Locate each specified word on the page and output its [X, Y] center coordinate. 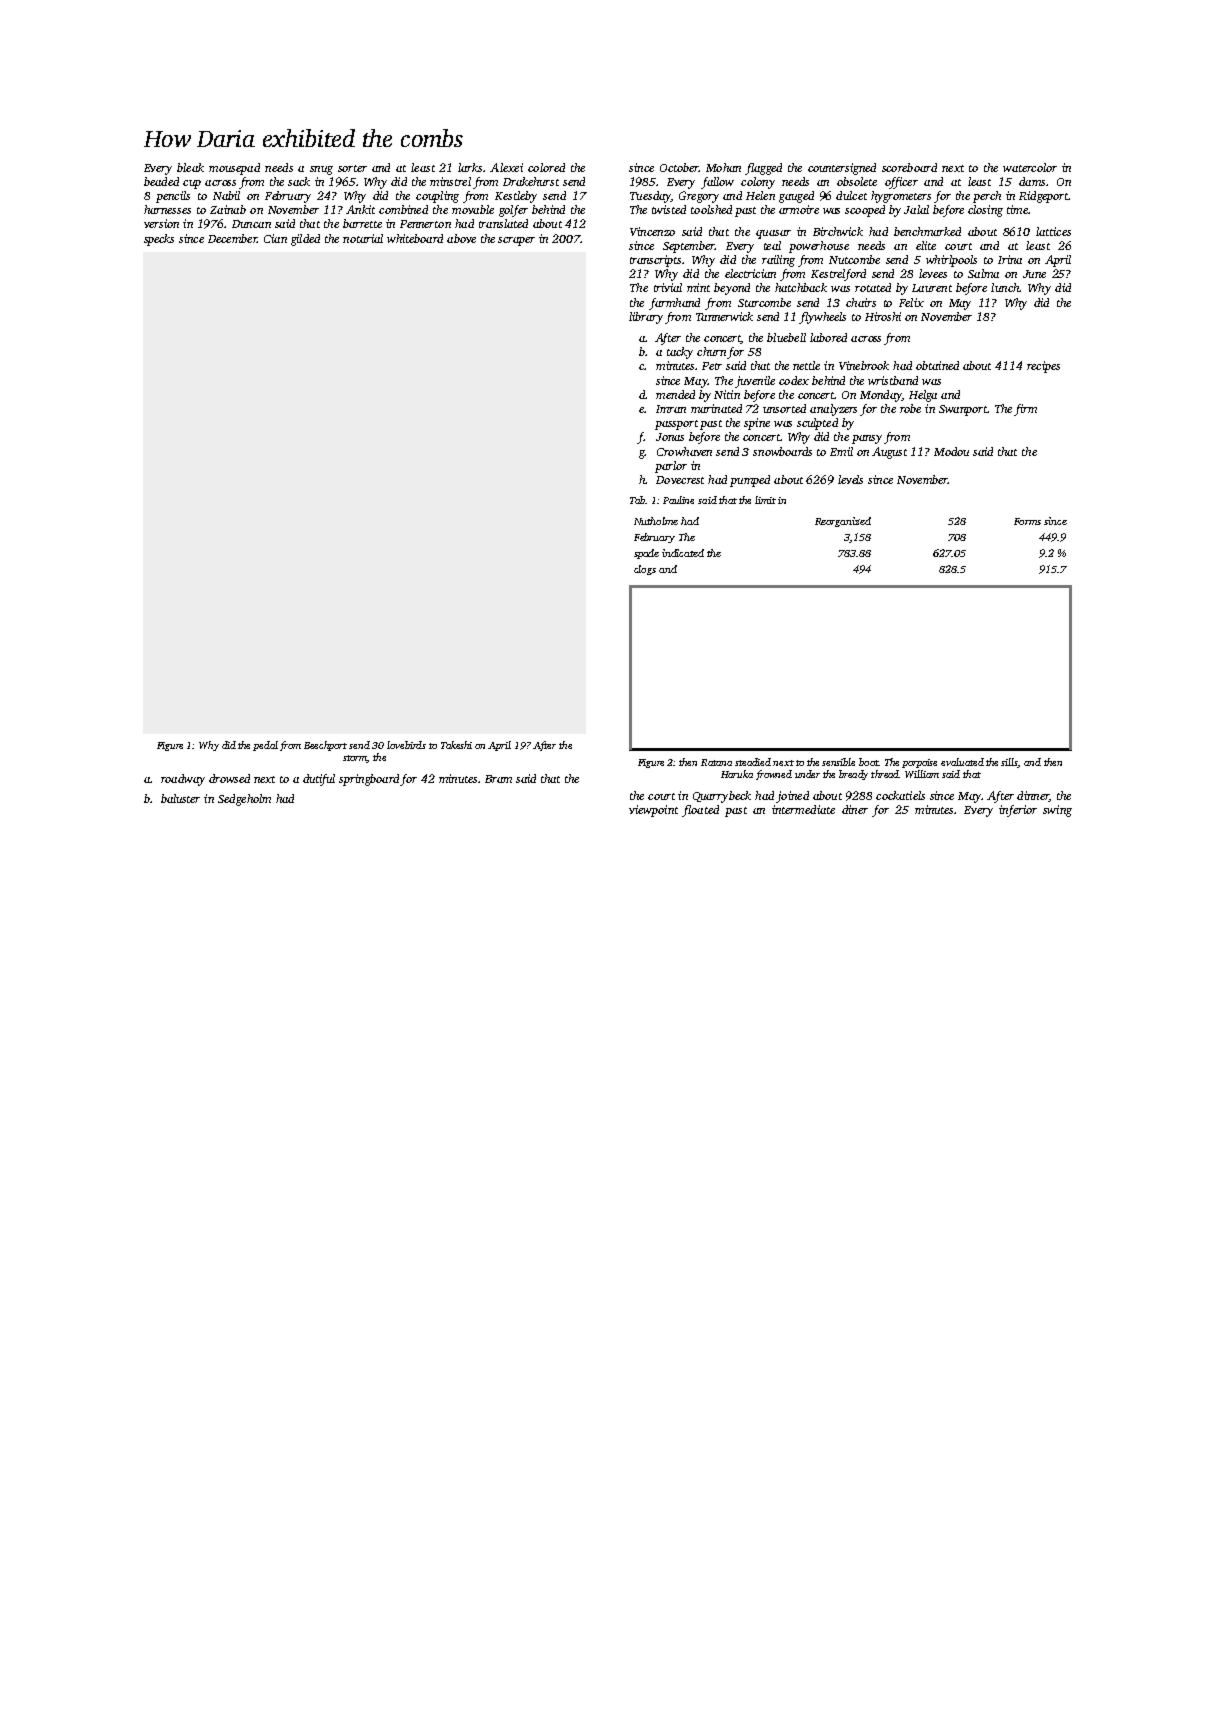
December [232, 238]
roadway [183, 780]
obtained [937, 365]
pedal [265, 746]
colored [546, 167]
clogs [645, 570]
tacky [680, 353]
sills [1009, 763]
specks [159, 240]
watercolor [1030, 167]
